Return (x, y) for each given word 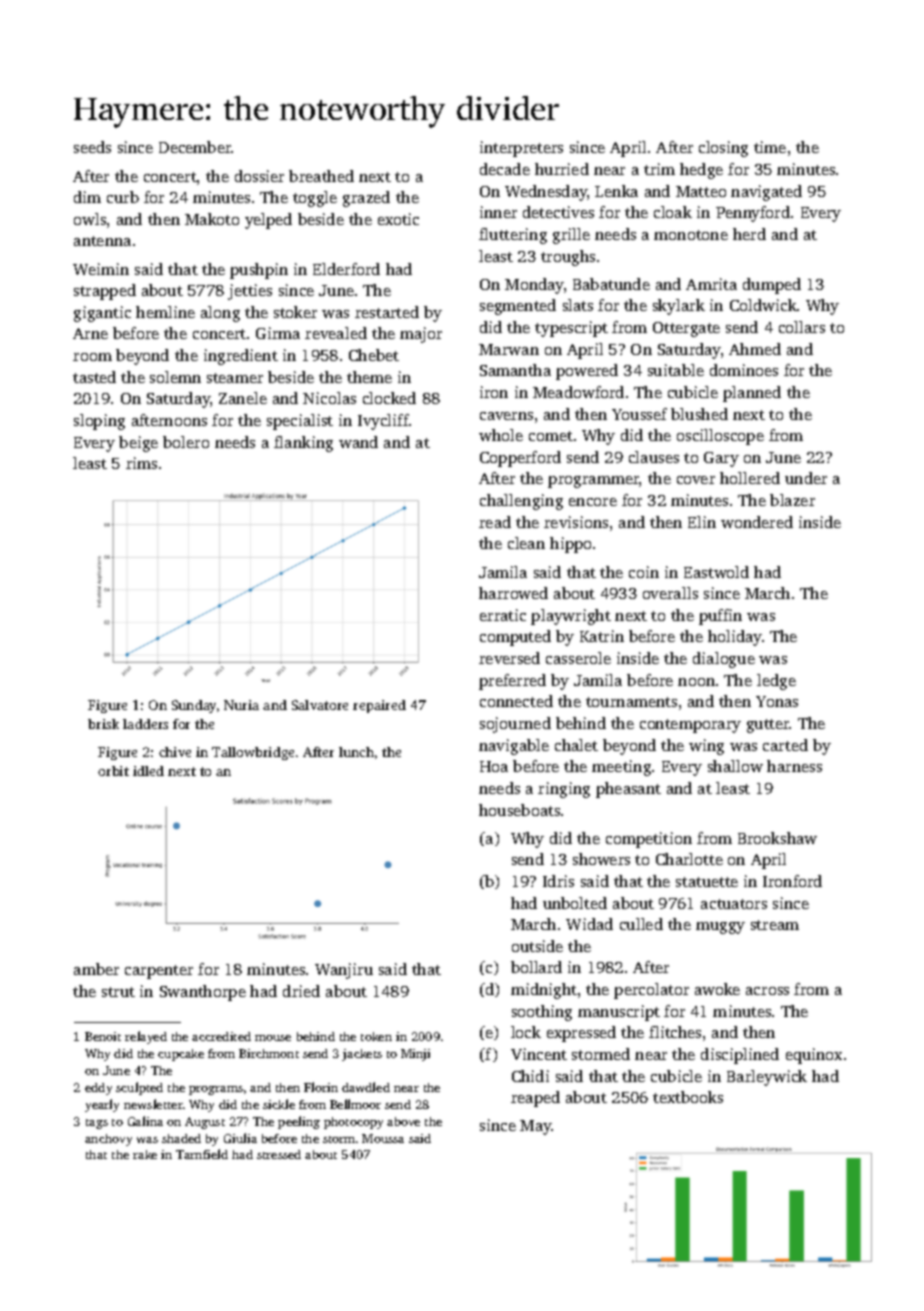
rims (141, 463)
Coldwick (763, 305)
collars (802, 327)
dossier (259, 176)
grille (571, 236)
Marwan (509, 349)
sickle (279, 1104)
